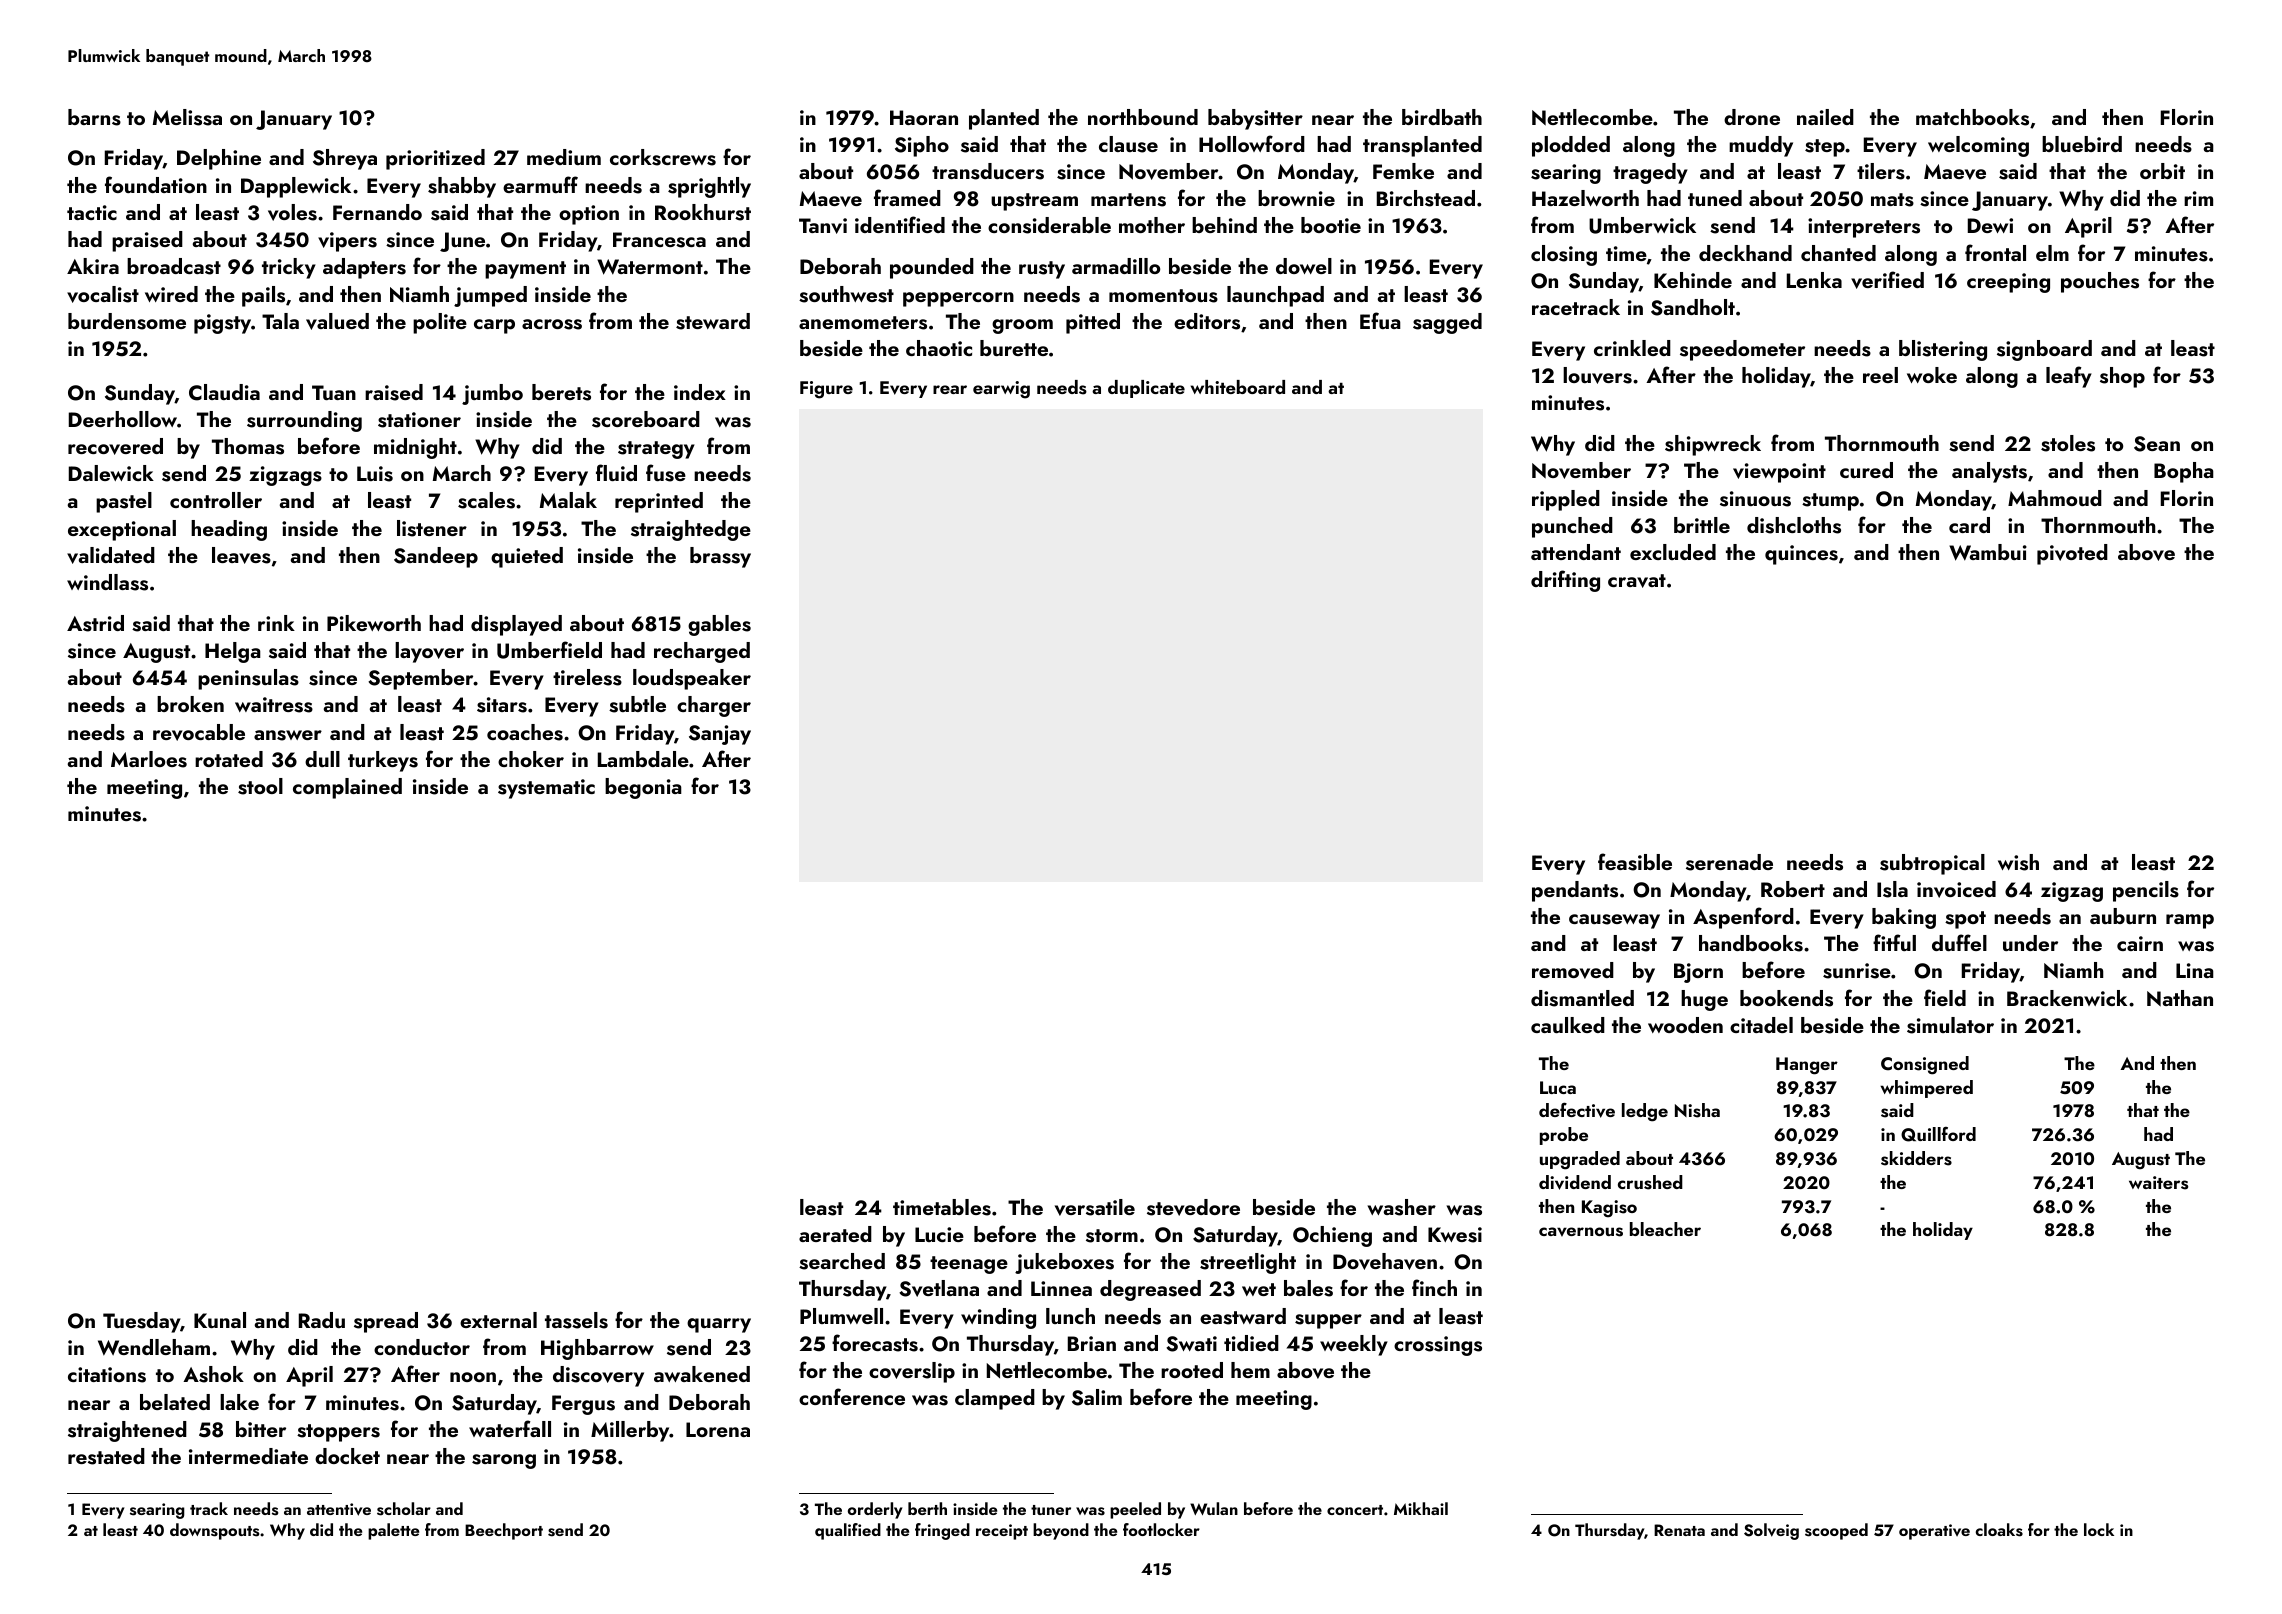 The width and height of the image is (2282, 1614). Describe the element at coordinates (1751, 943) in the image. I see `handbooks` at that location.
